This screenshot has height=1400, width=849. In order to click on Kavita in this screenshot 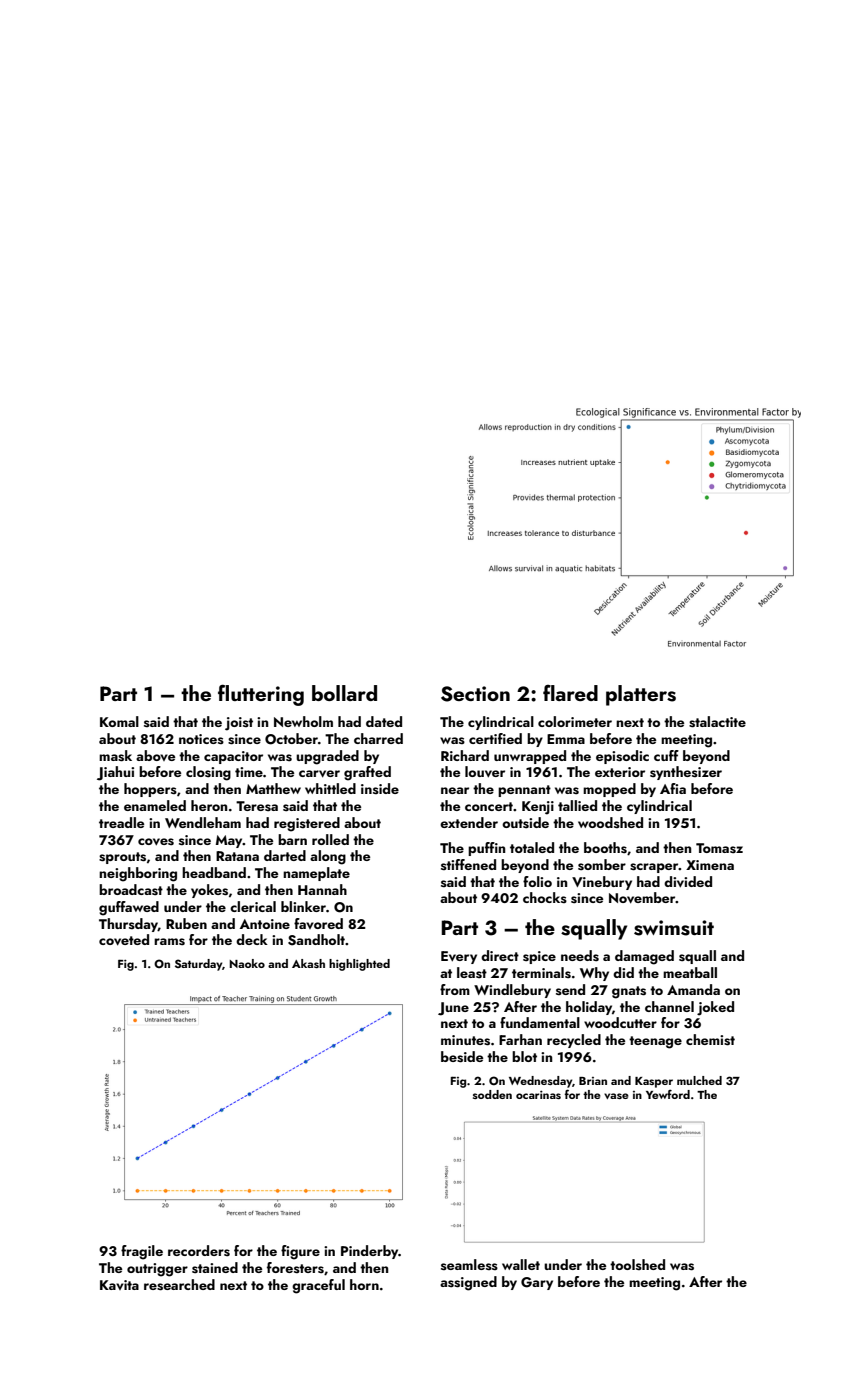, I will do `click(119, 1285)`.
